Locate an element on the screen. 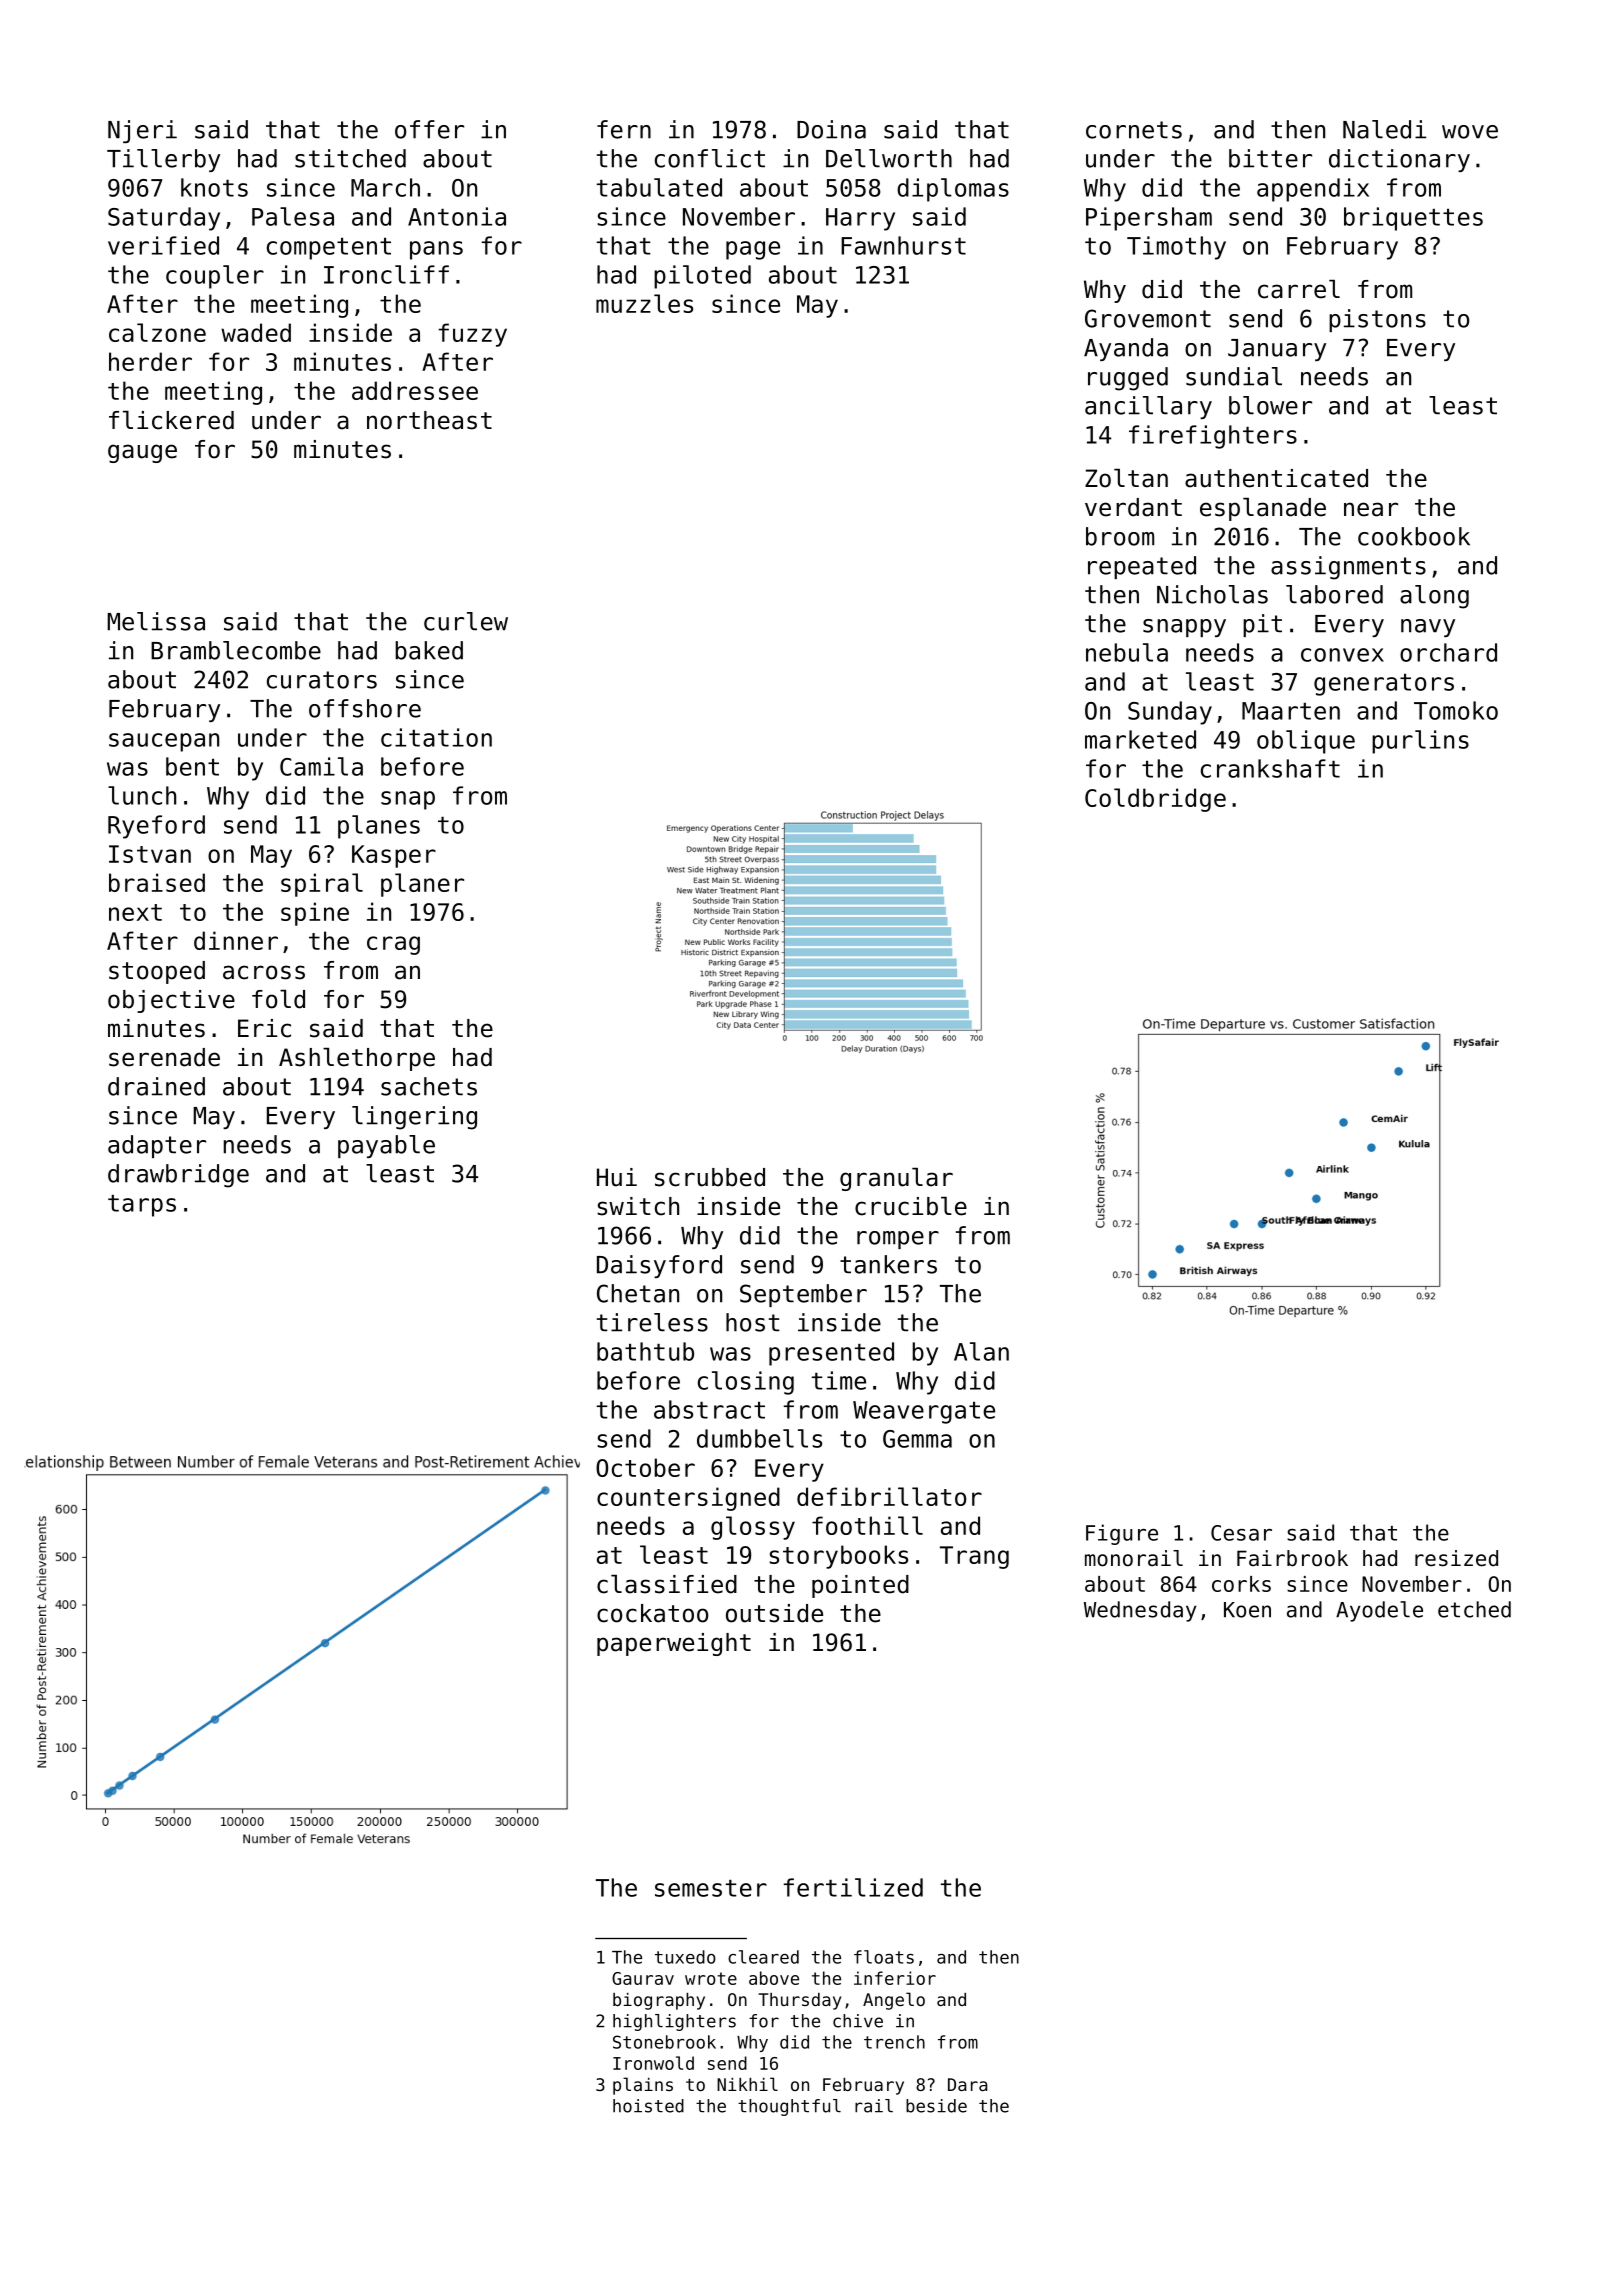  plains is located at coordinates (643, 2086).
